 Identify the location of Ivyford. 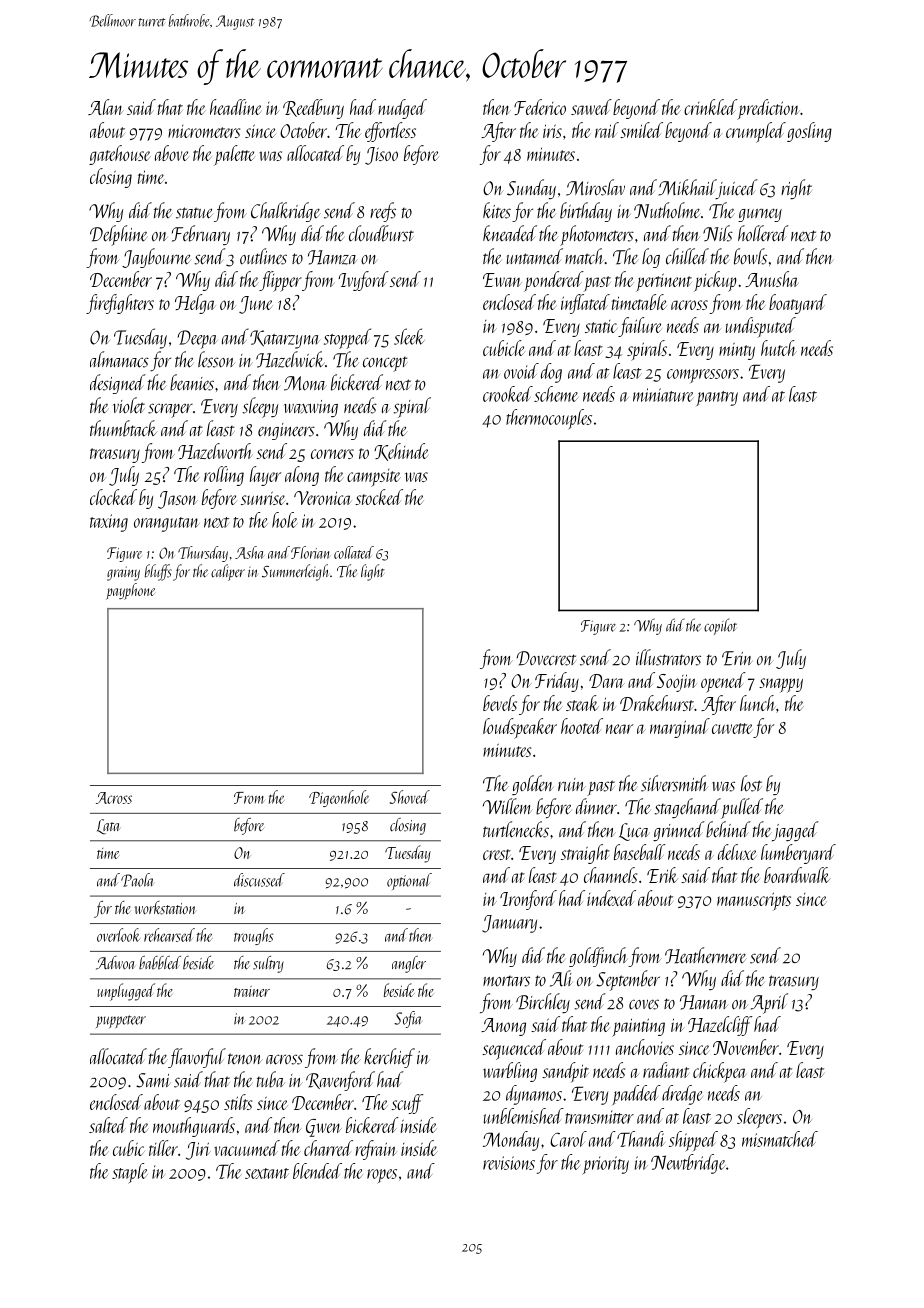
(364, 281).
